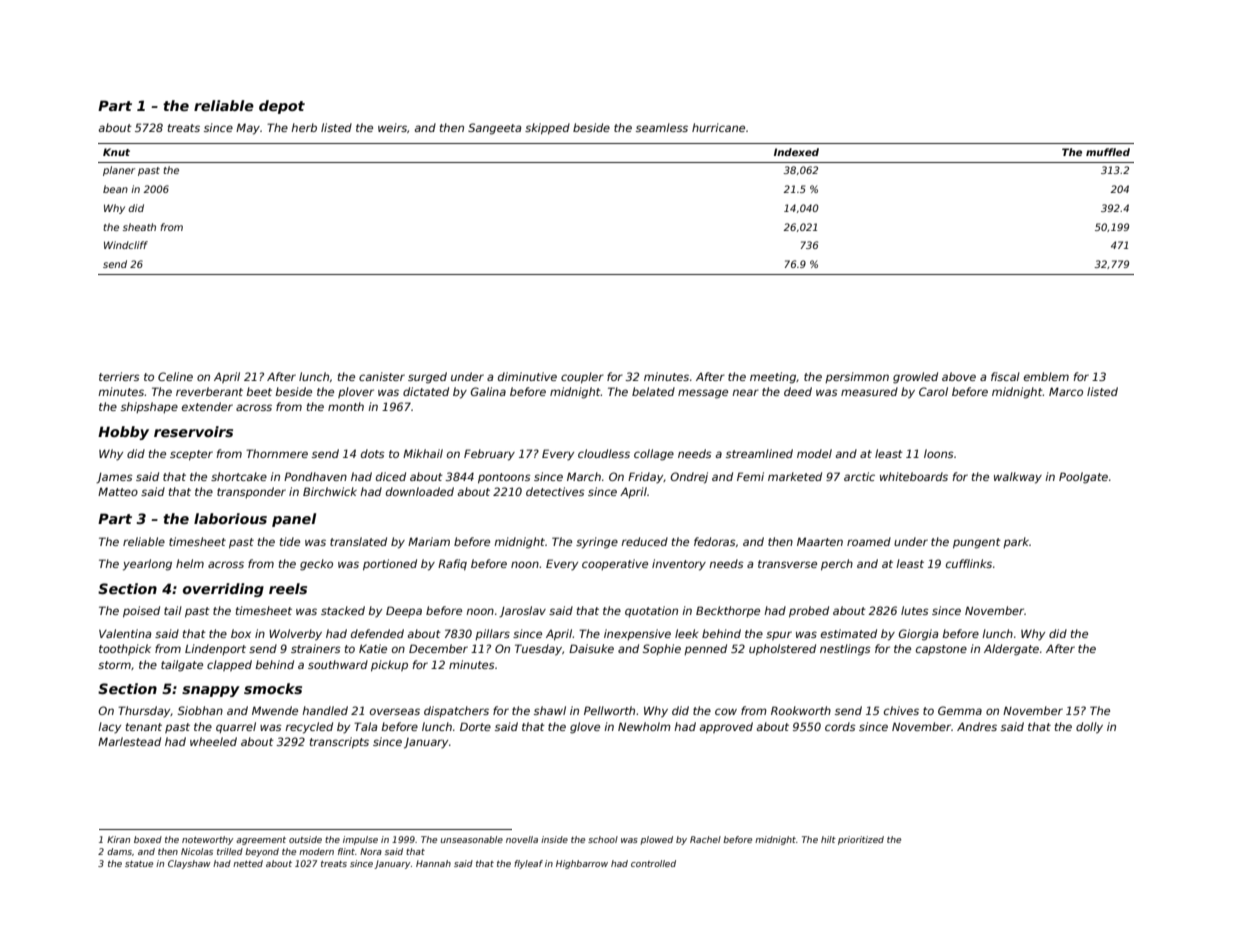  Describe the element at coordinates (798, 391) in the screenshot. I see `deed` at that location.
